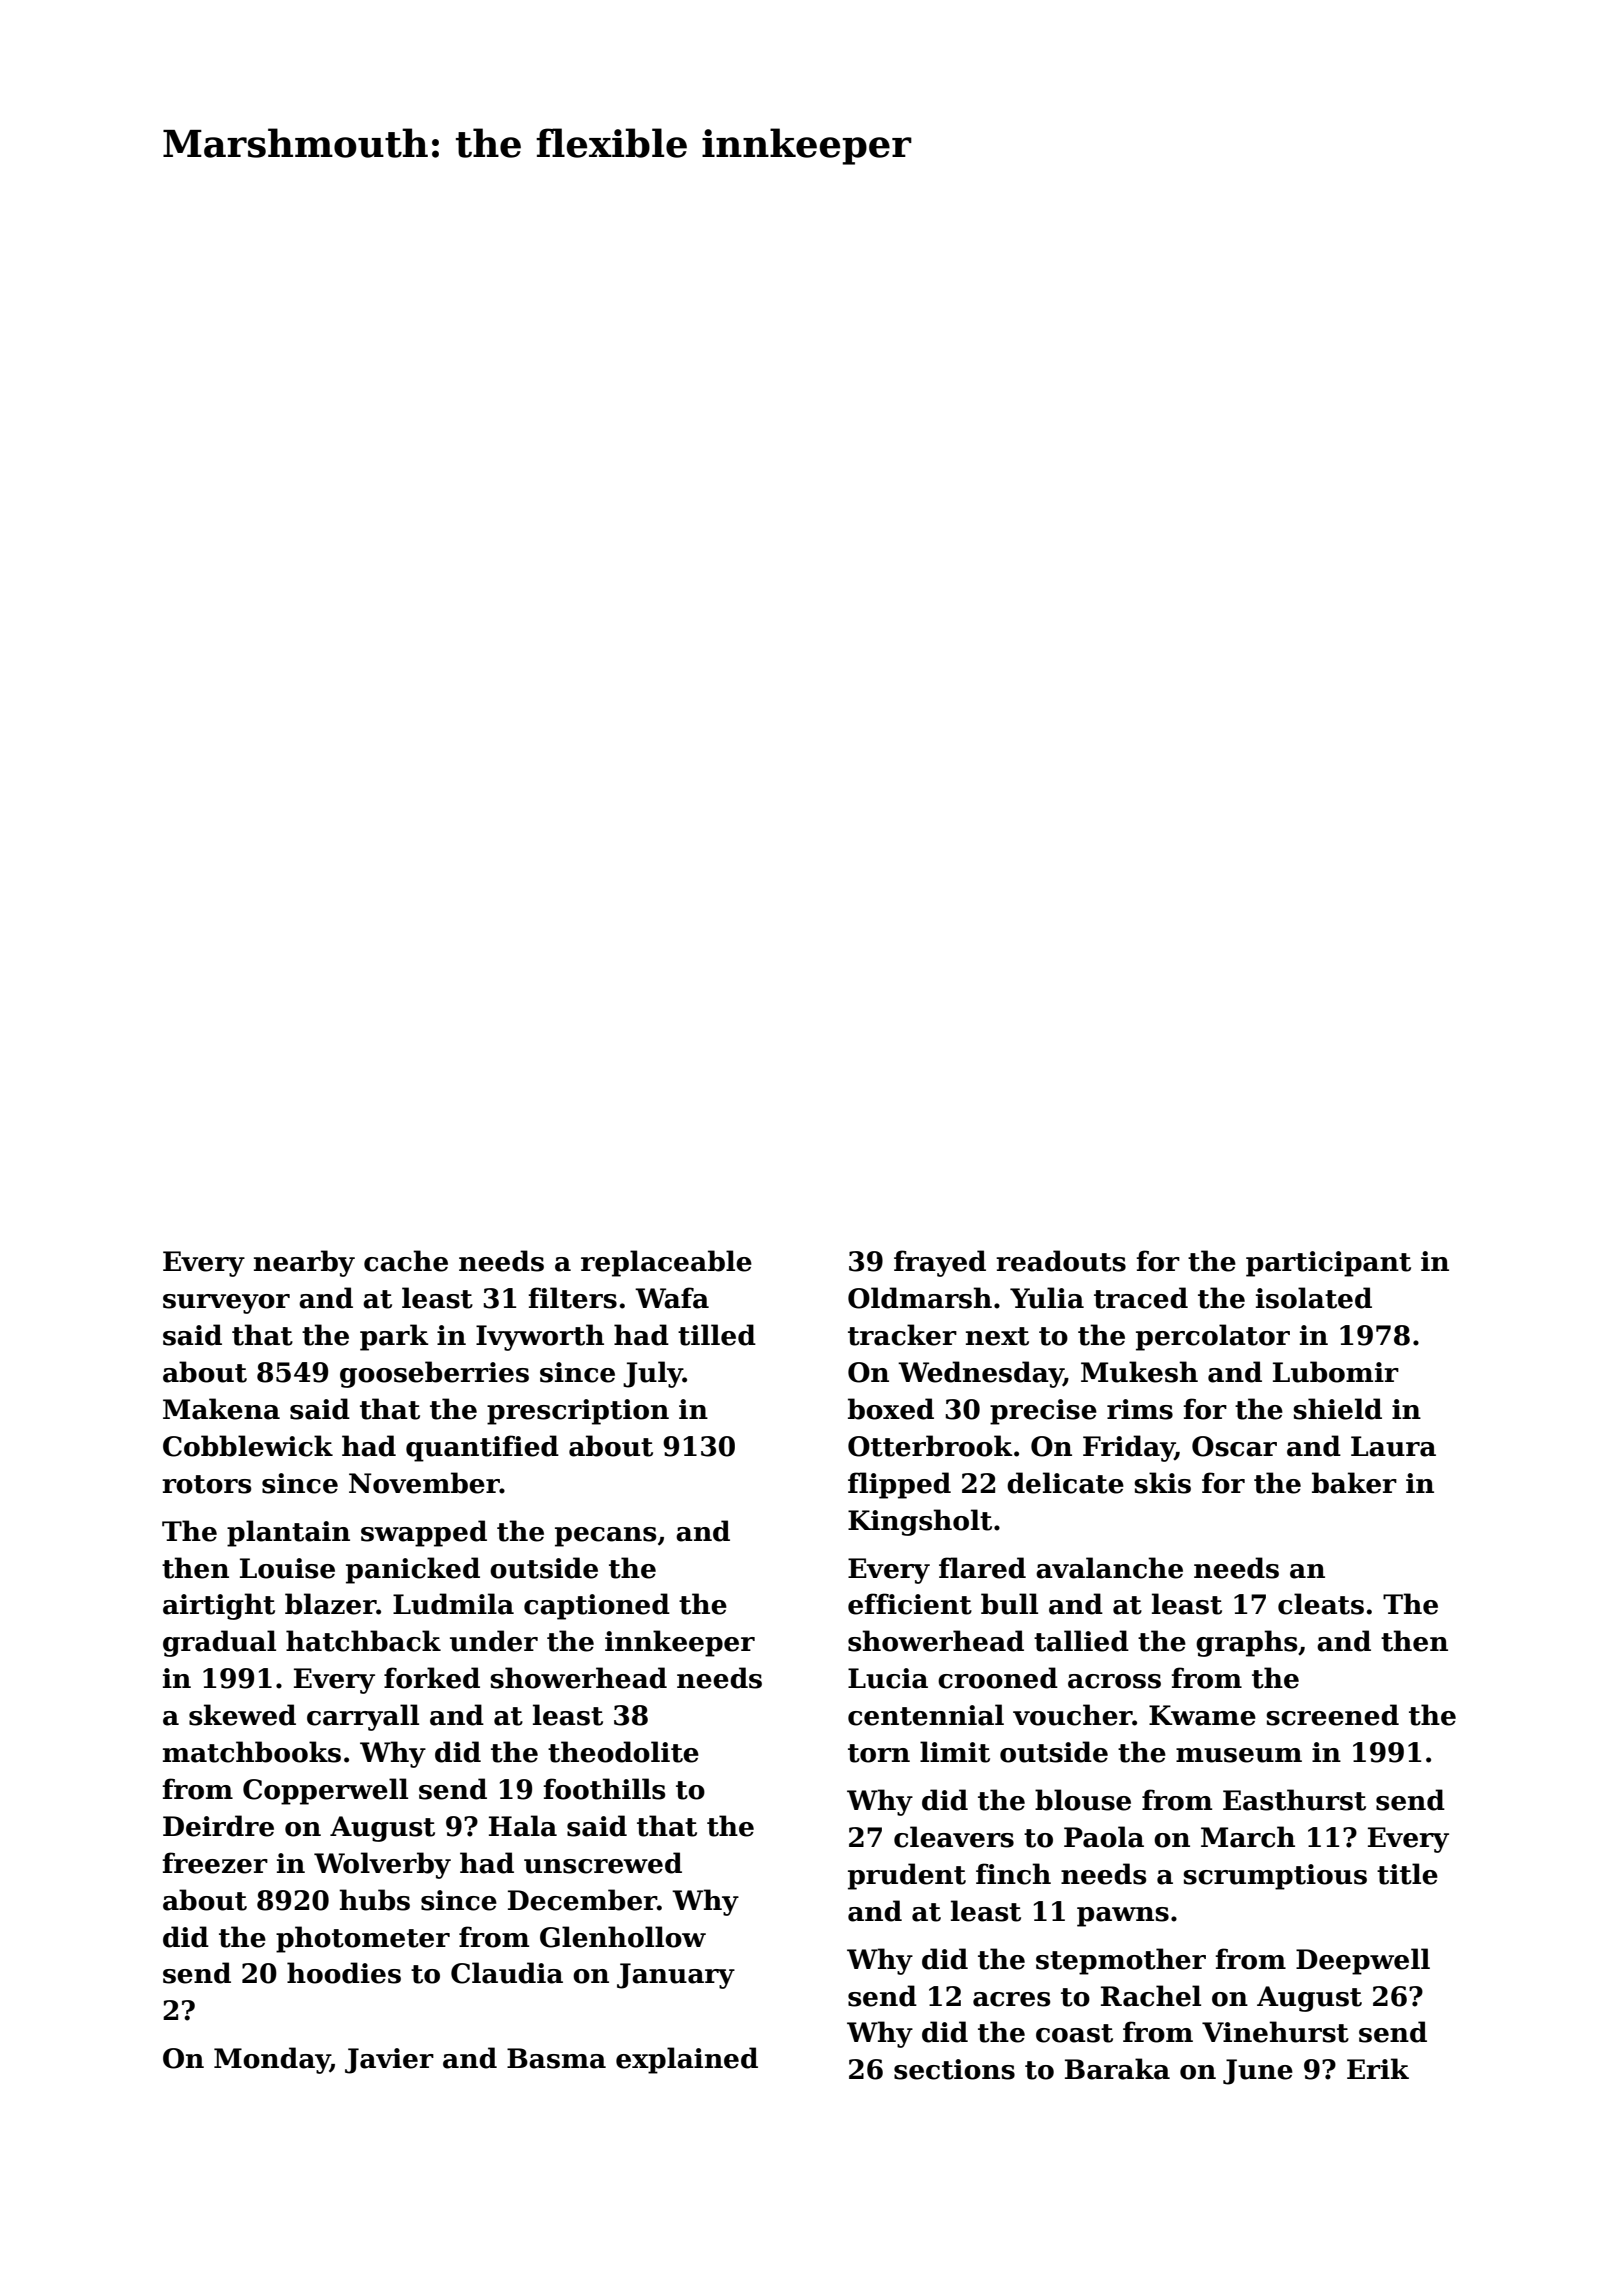 Image resolution: width=1620 pixels, height=2292 pixels. What do you see at coordinates (1114, 1681) in the document?
I see `across` at bounding box center [1114, 1681].
